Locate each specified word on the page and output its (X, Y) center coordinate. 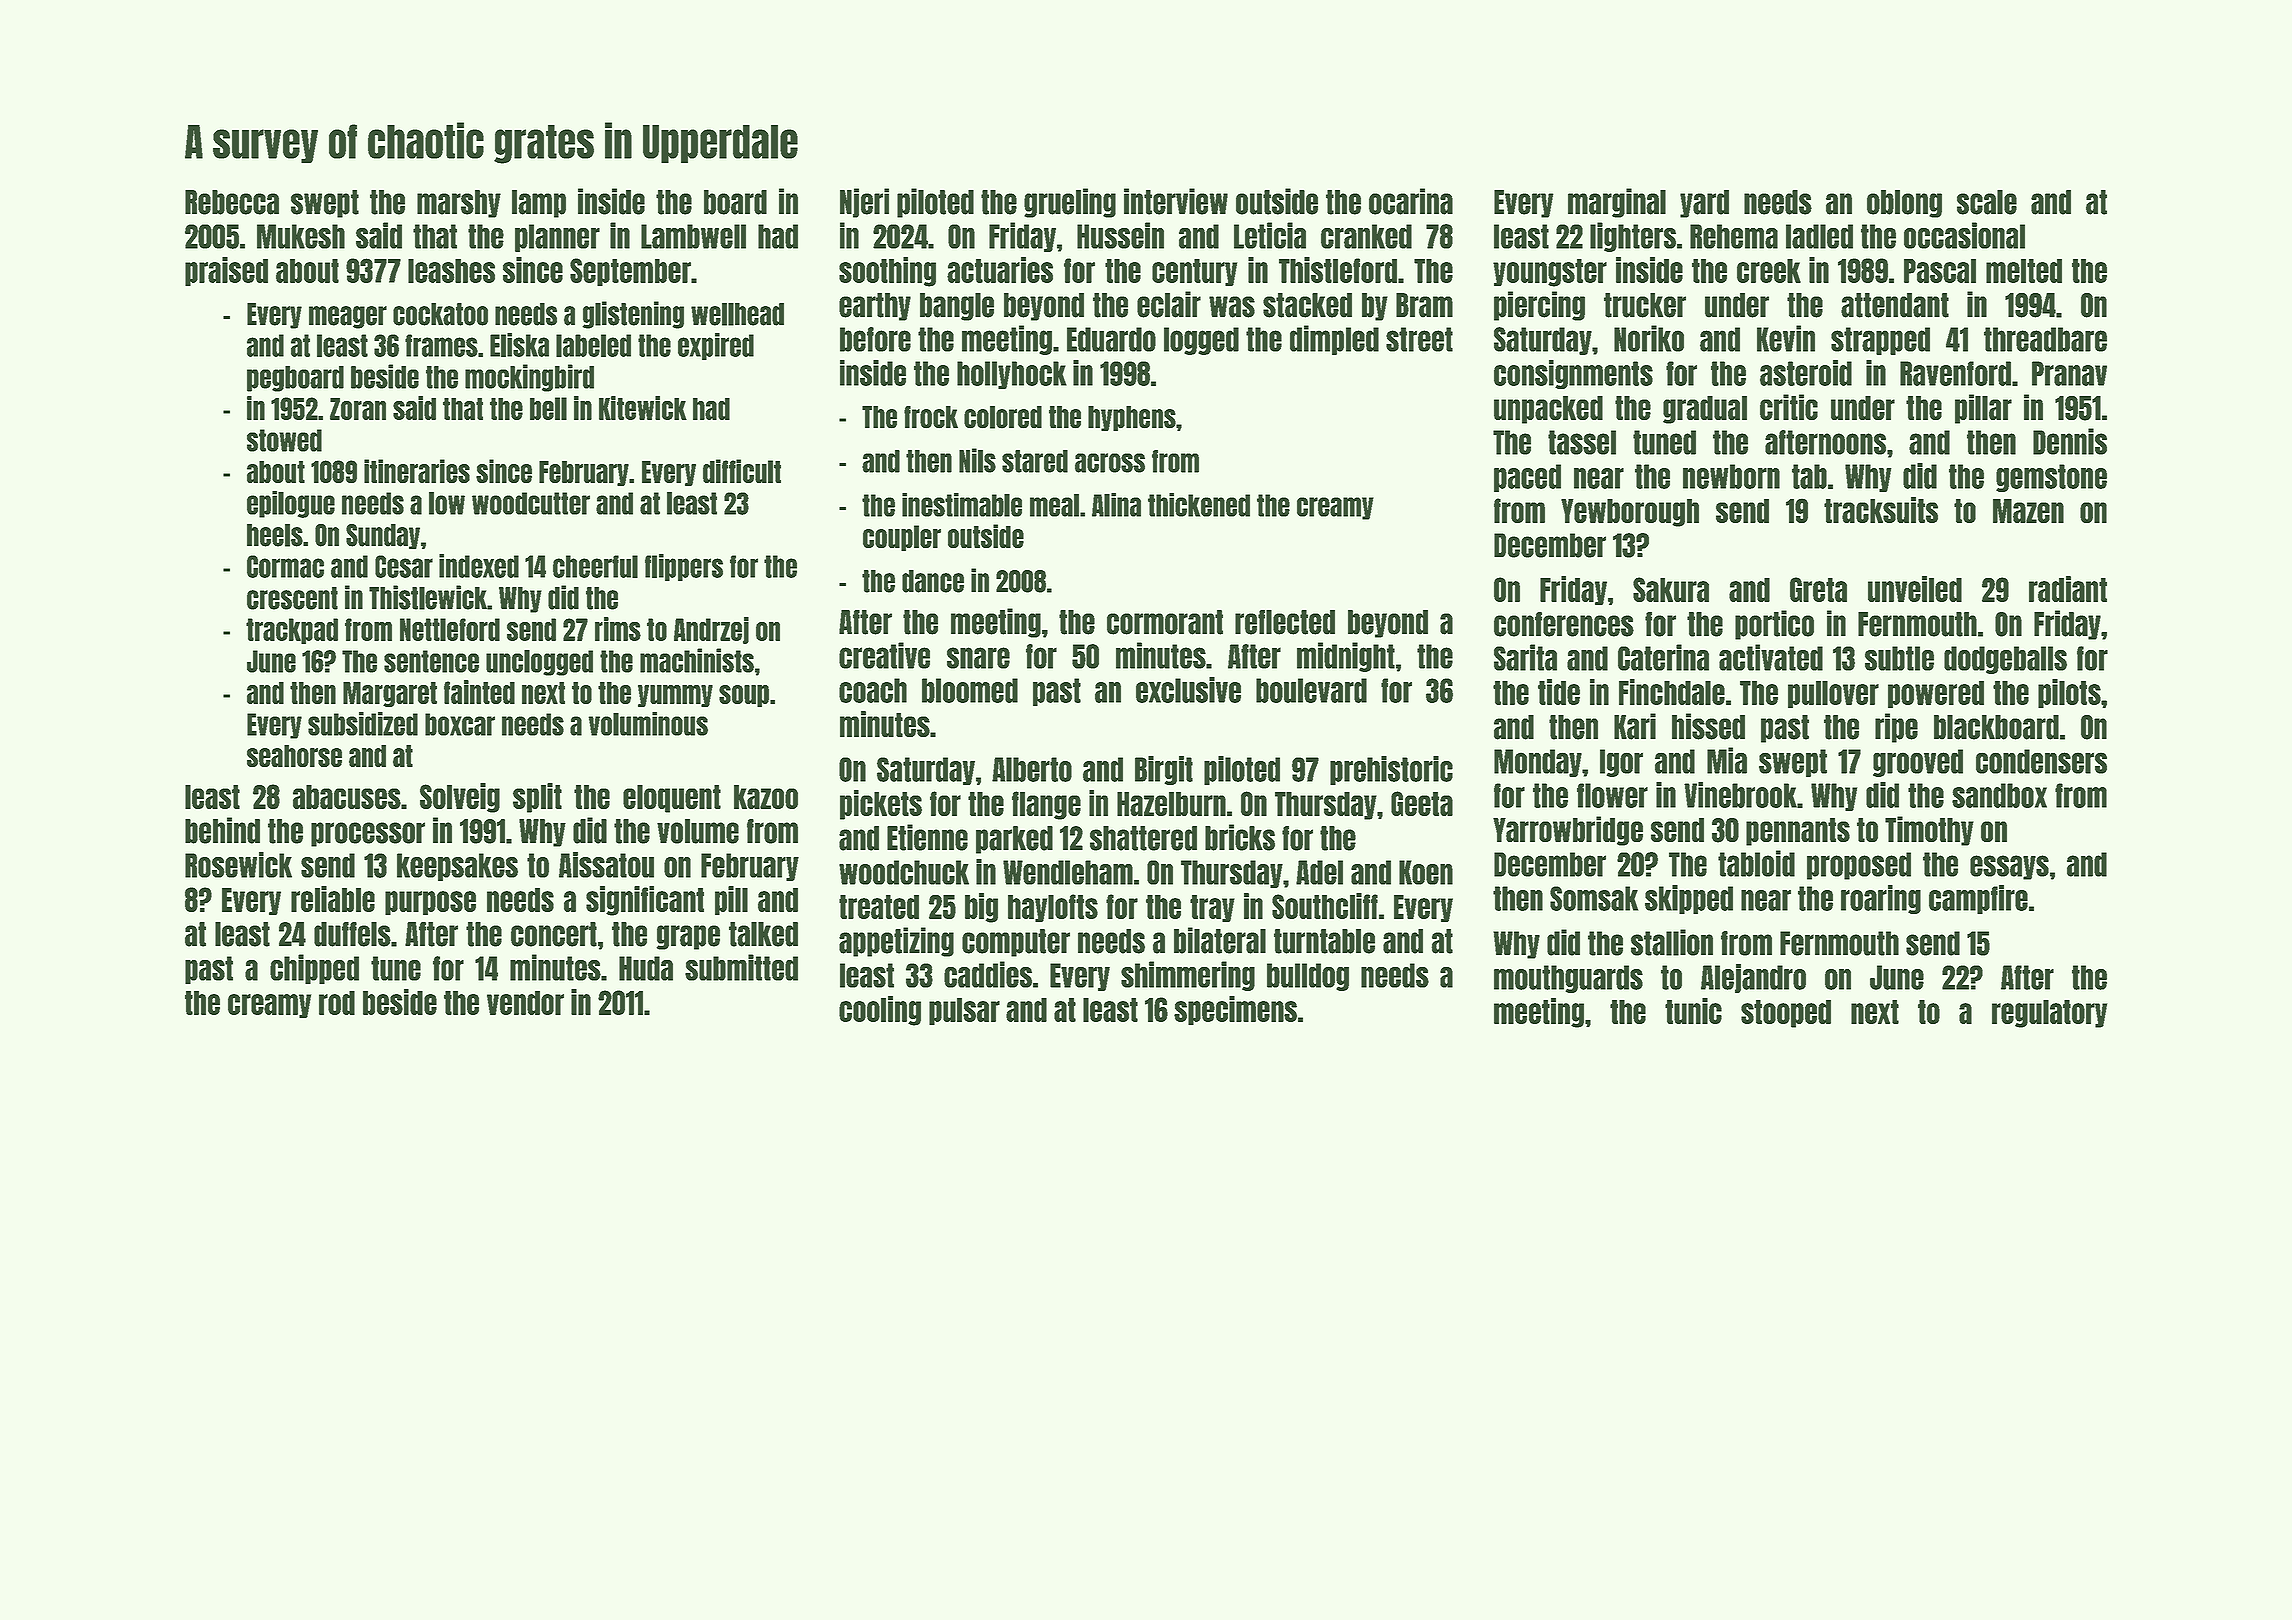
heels (275, 535)
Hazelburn (1171, 804)
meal (1054, 505)
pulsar (964, 1011)
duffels (352, 934)
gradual (1705, 410)
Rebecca (232, 202)
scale (1987, 202)
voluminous (648, 724)
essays (2009, 867)
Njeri (864, 203)
